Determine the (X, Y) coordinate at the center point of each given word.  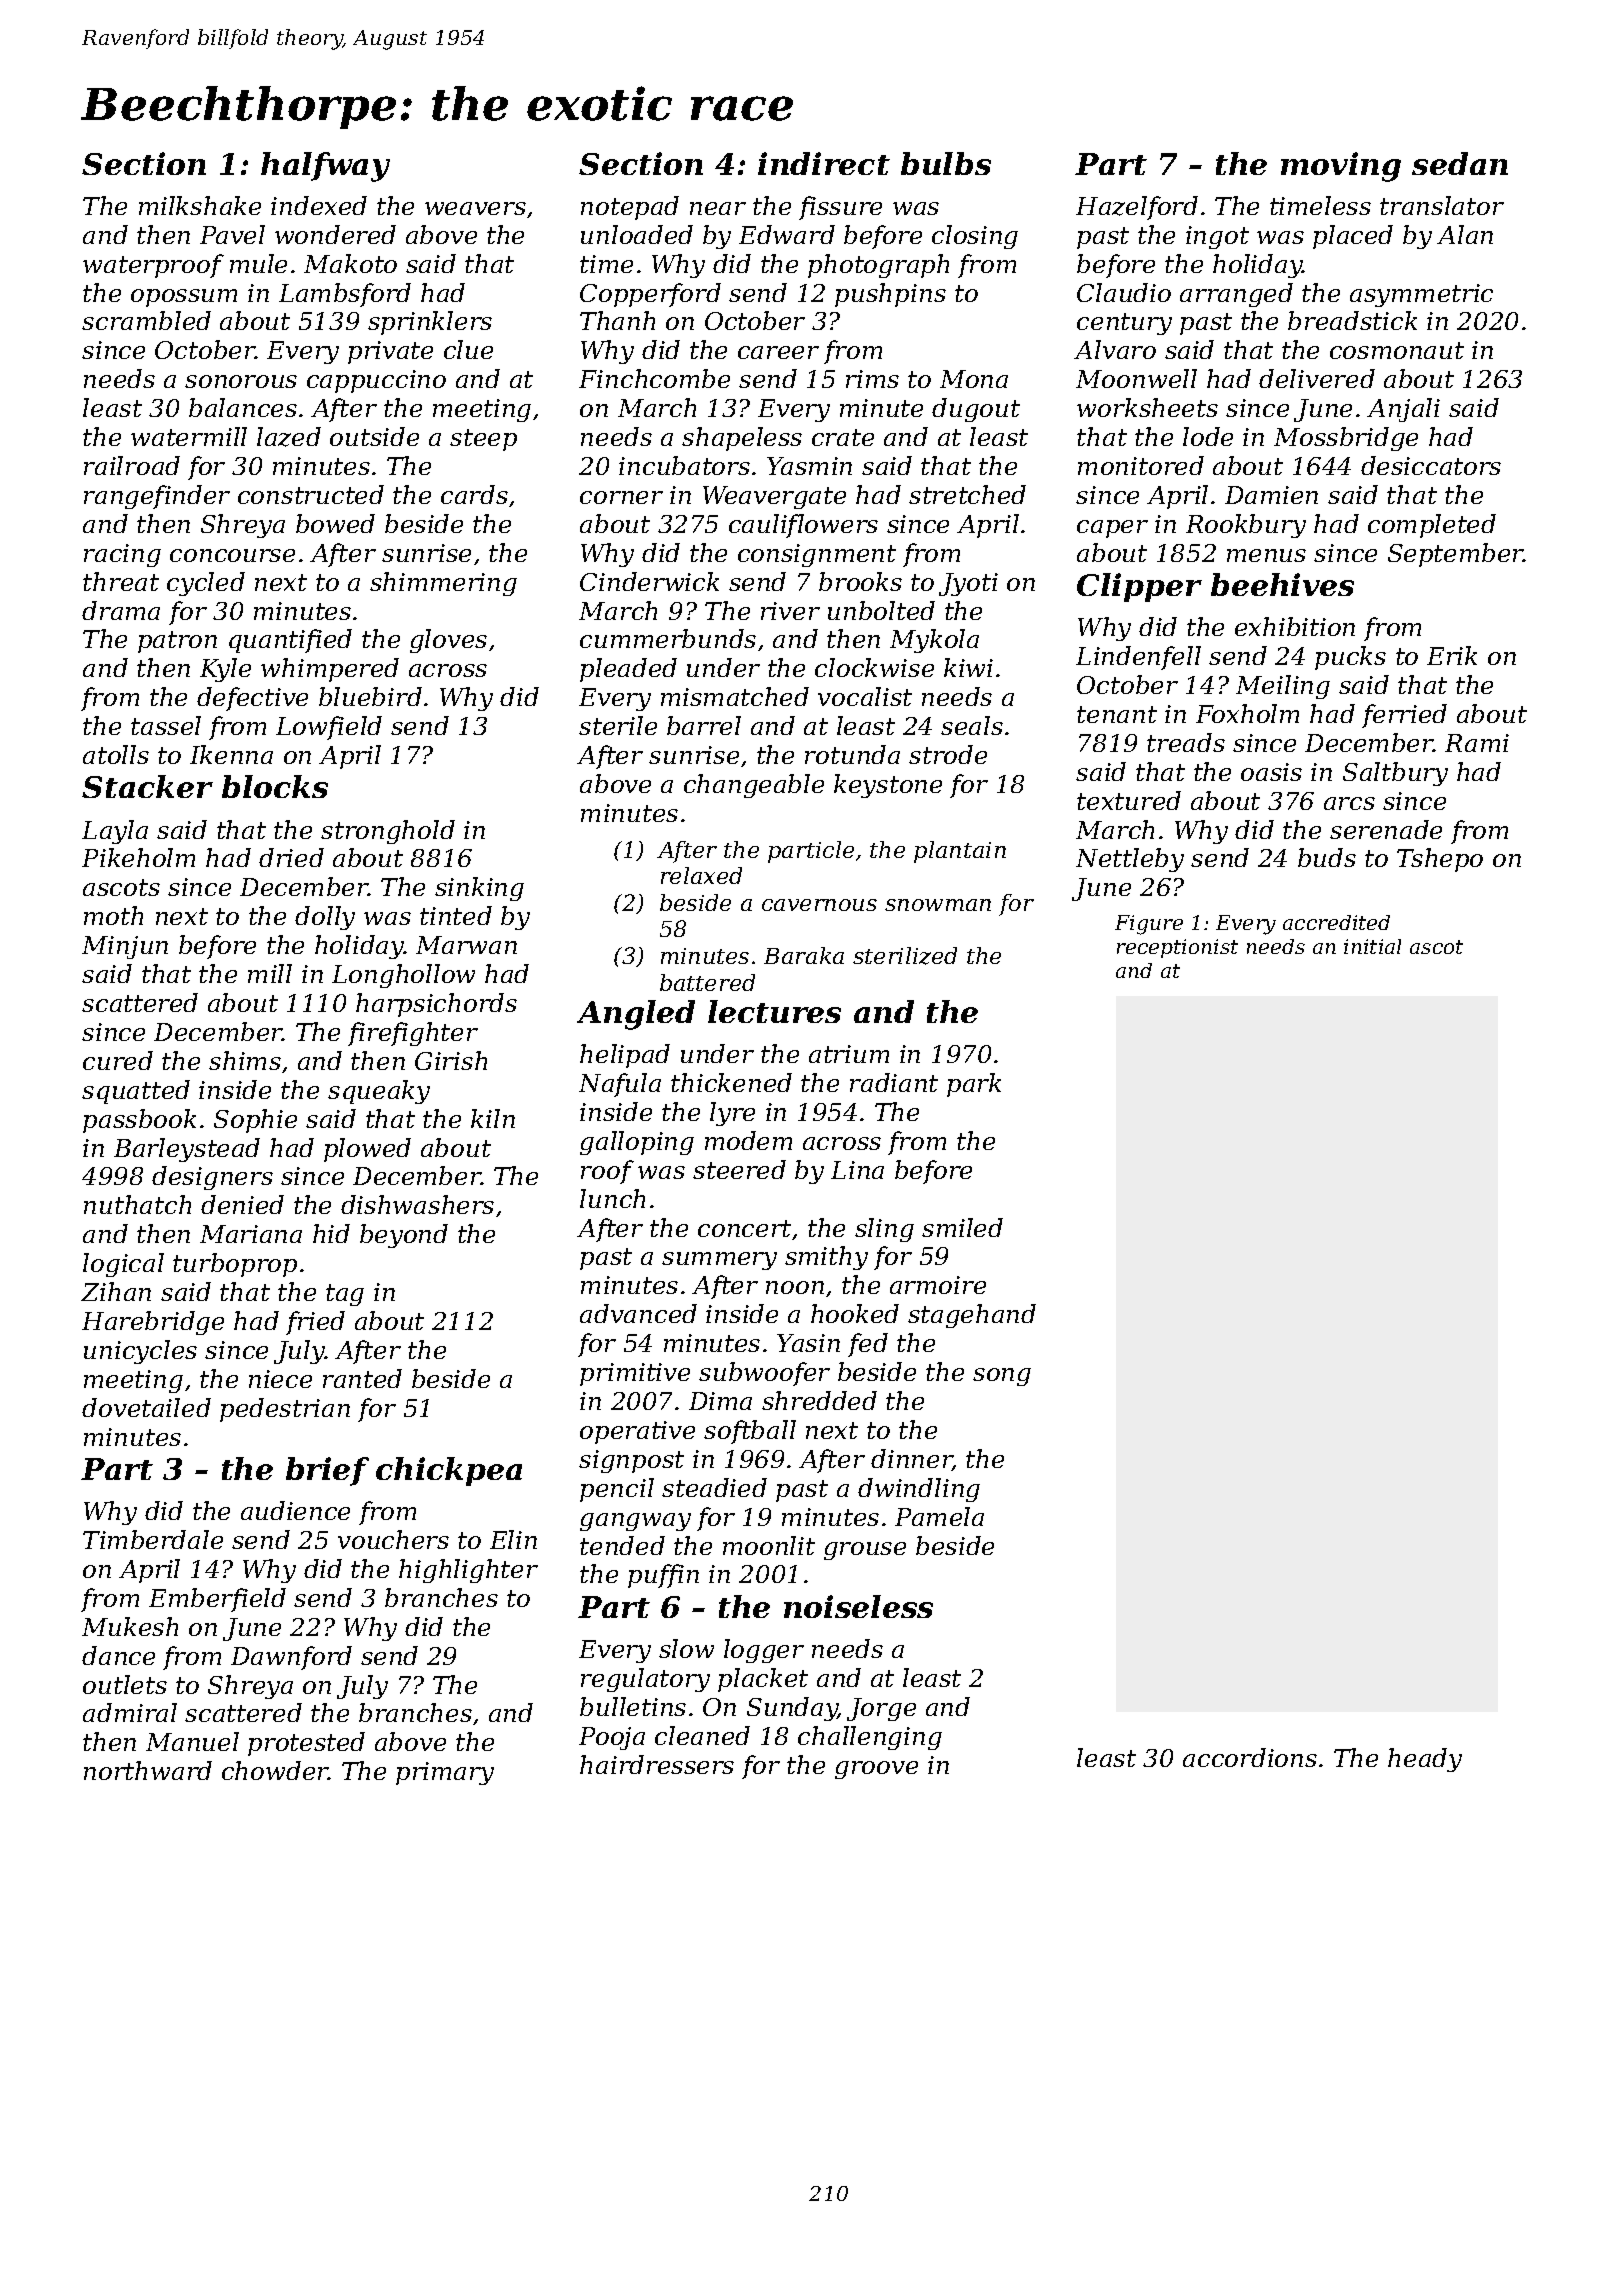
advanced (638, 1313)
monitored (1141, 465)
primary (445, 1773)
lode (1208, 436)
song (1002, 1377)
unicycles (140, 1352)
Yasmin (809, 466)
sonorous (241, 381)
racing (122, 555)
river (790, 611)
